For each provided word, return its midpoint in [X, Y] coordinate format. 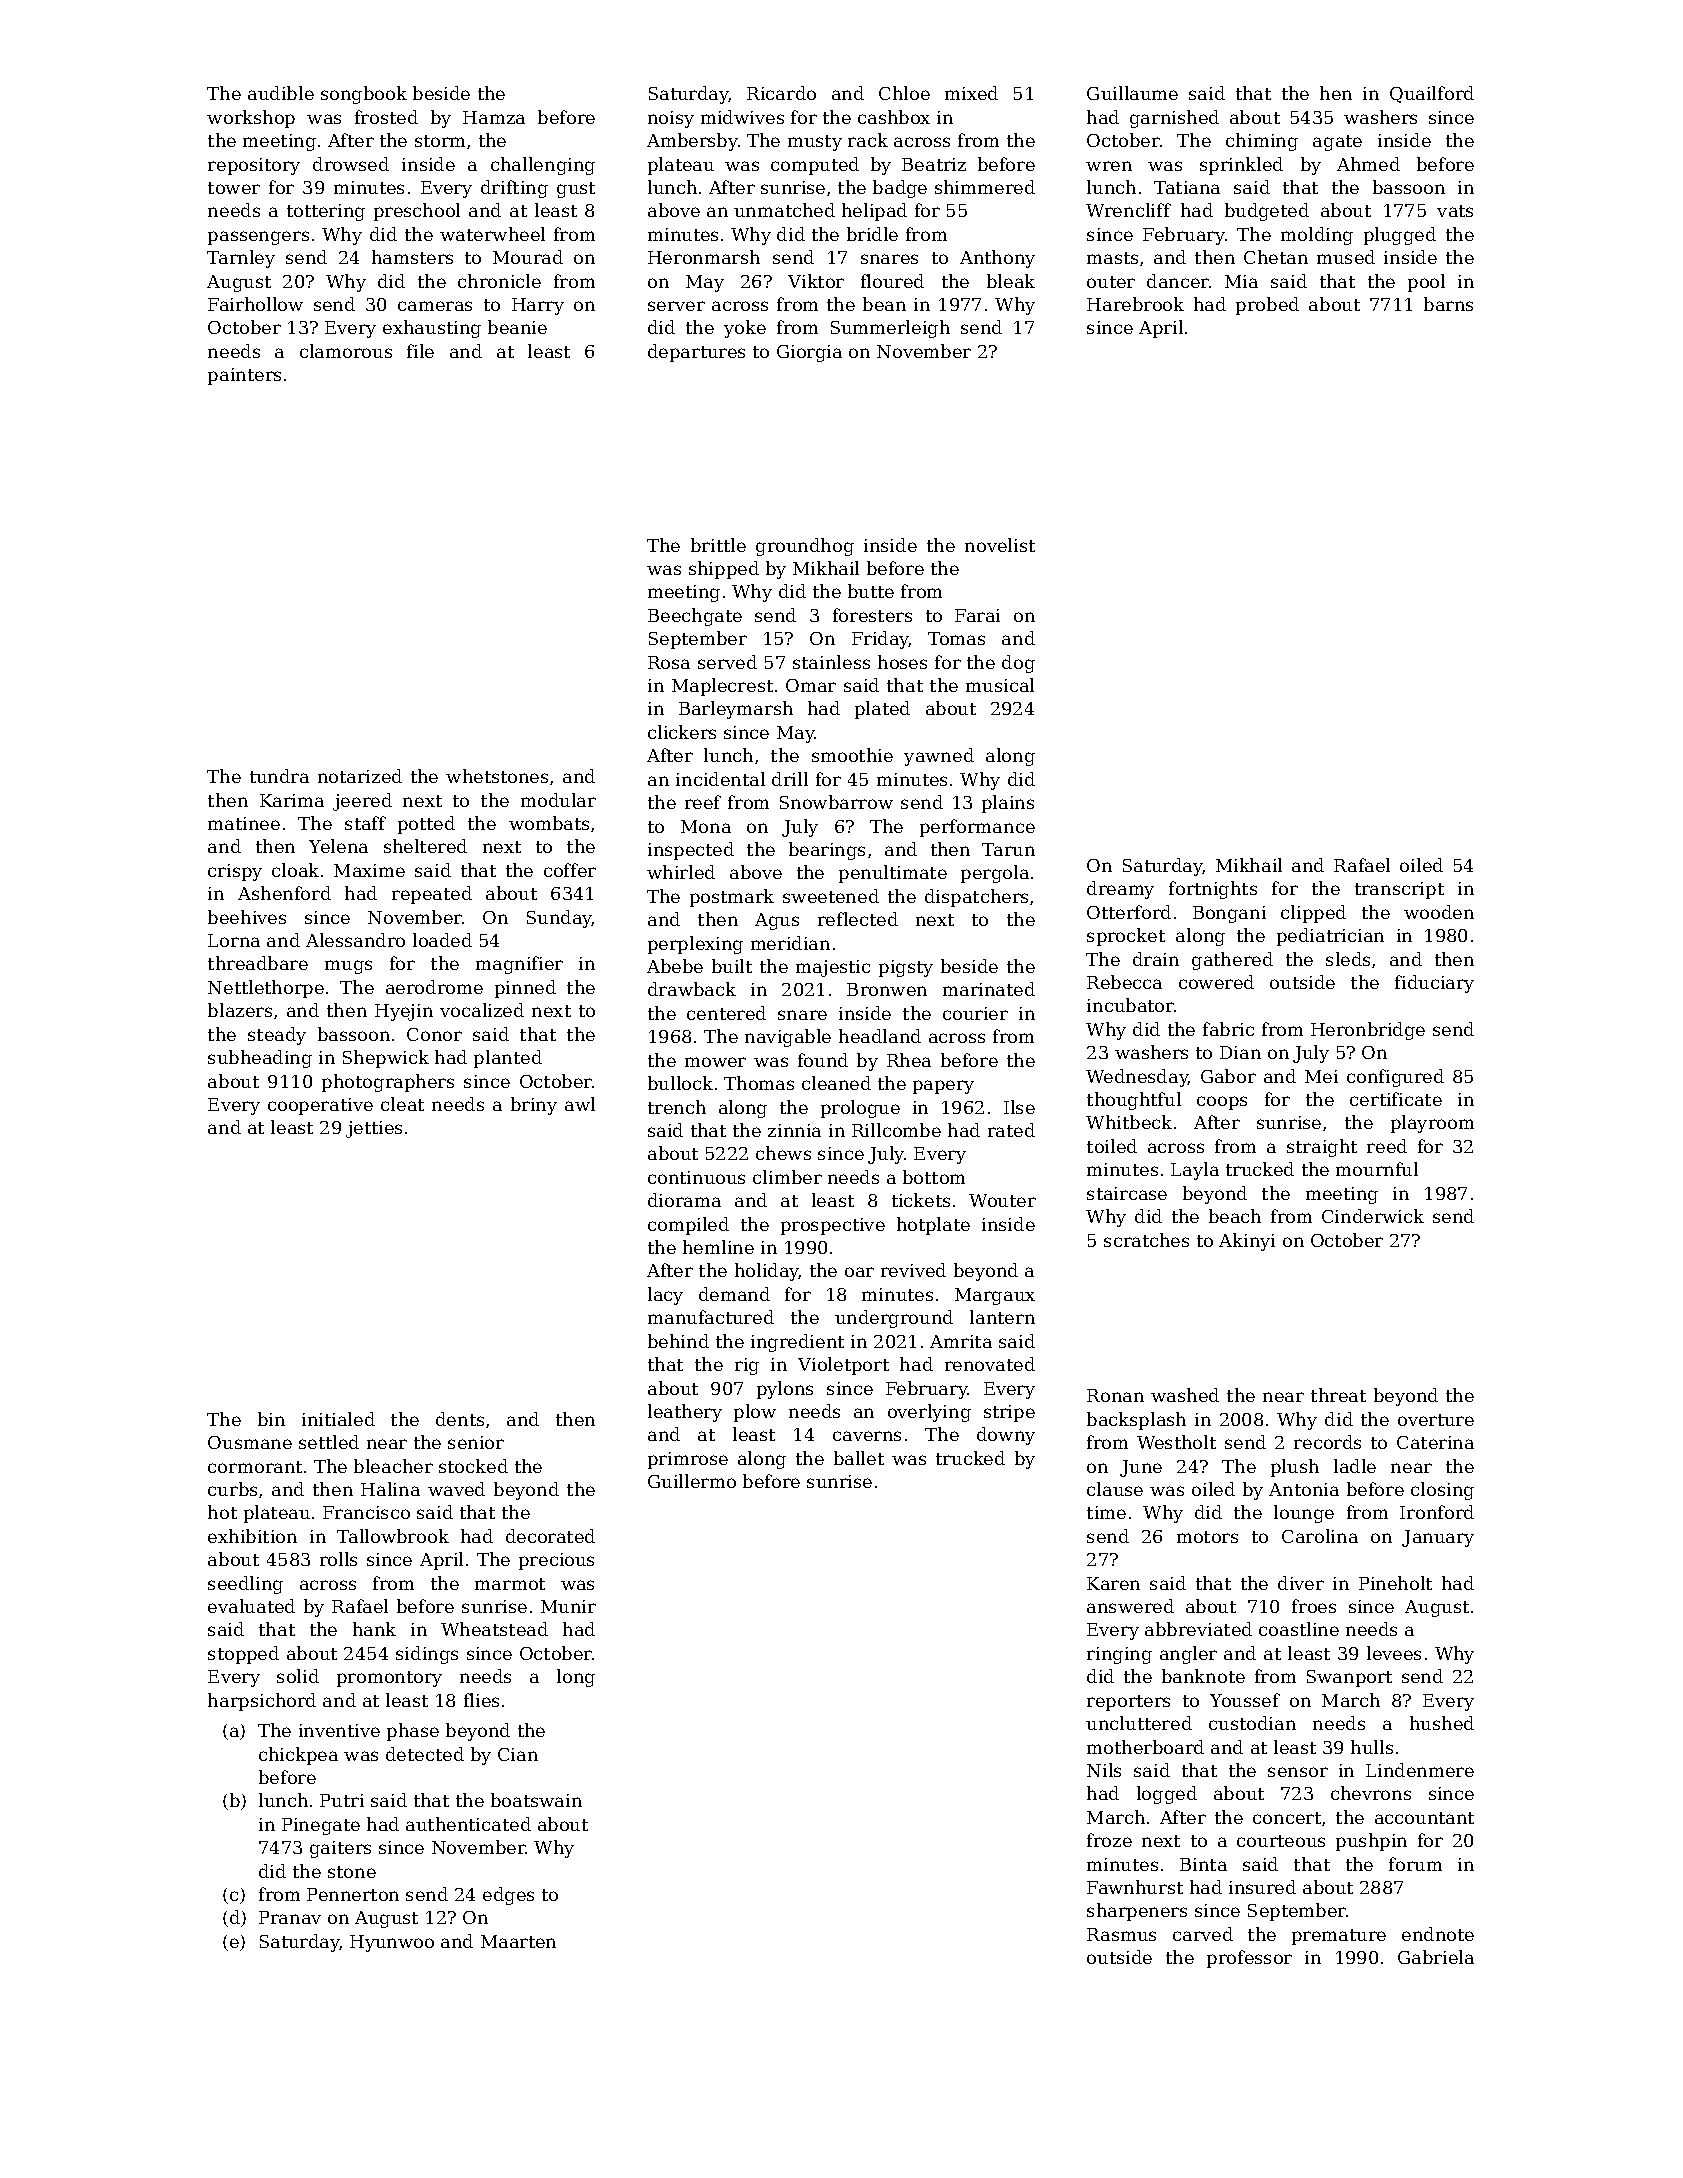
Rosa [669, 662]
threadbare [258, 963]
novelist [1000, 545]
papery [943, 1087]
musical [1000, 685]
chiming [1262, 142]
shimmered [985, 187]
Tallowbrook [393, 1536]
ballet [859, 1458]
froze [1109, 1840]
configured [1395, 1078]
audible [281, 93]
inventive [339, 1730]
